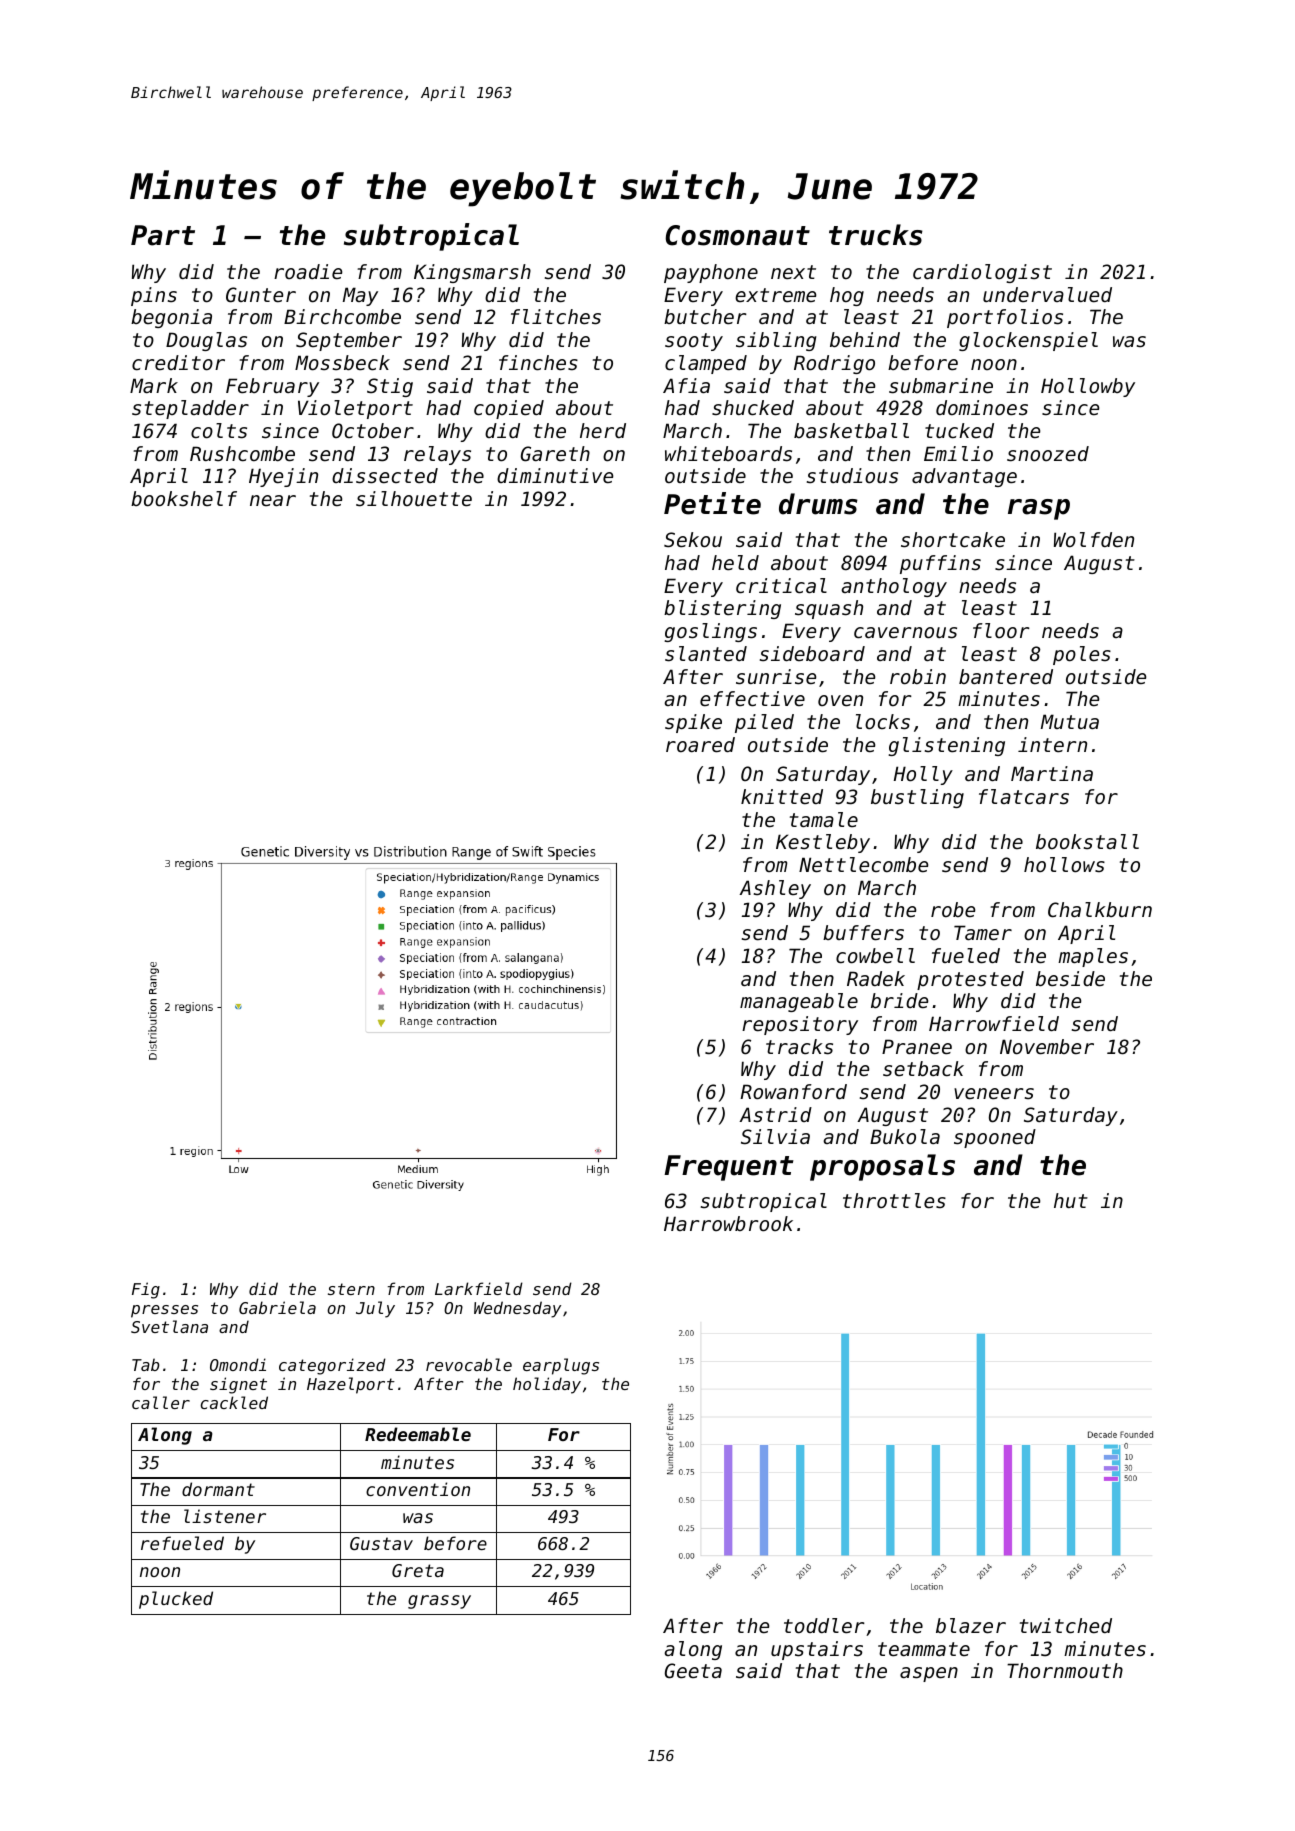  What do you see at coordinates (710, 632) in the document?
I see `goslings` at bounding box center [710, 632].
